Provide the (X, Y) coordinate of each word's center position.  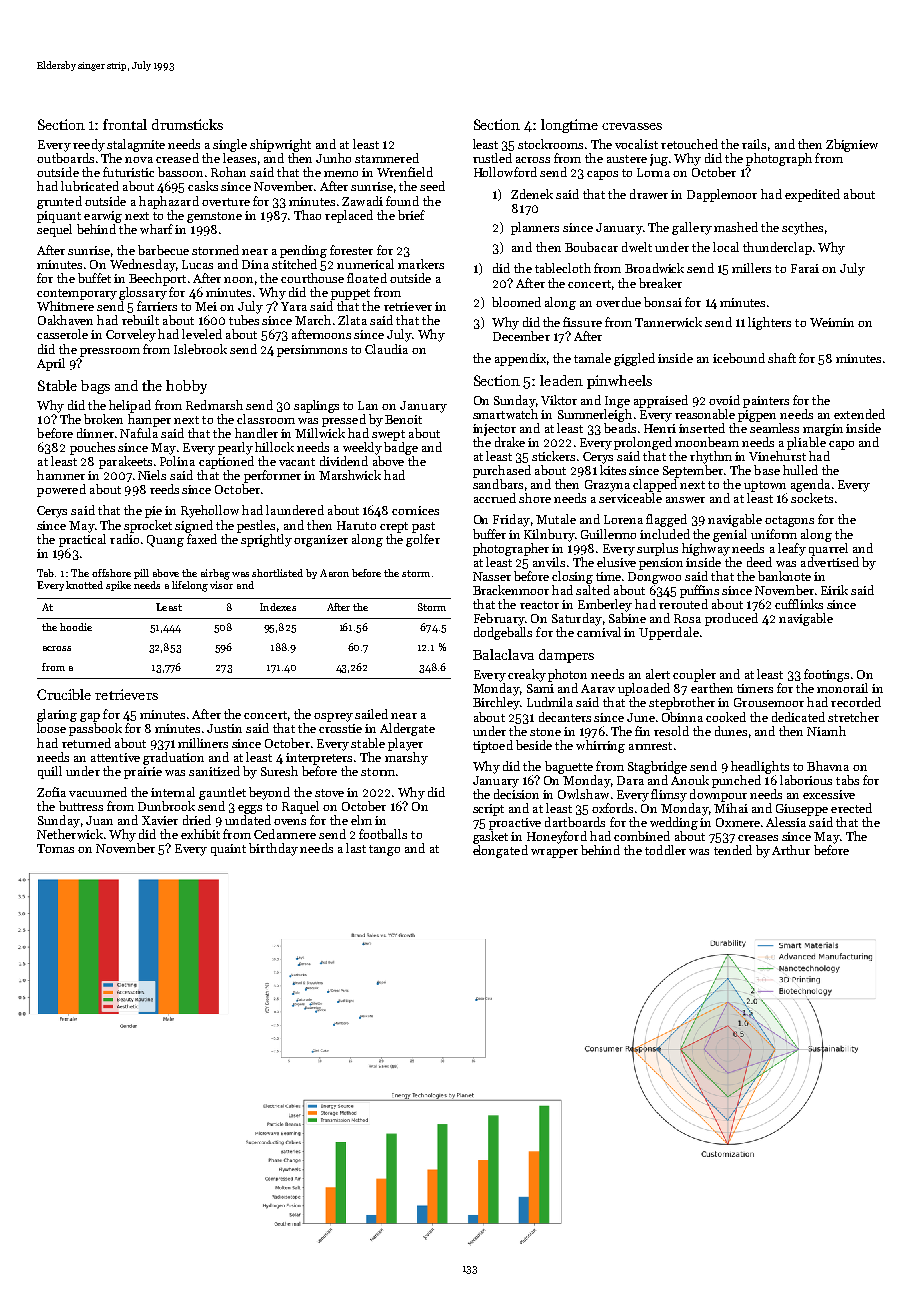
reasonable (705, 414)
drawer (649, 194)
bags (95, 387)
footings (826, 675)
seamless (774, 428)
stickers (553, 456)
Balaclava (503, 654)
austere (627, 159)
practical (82, 540)
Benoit (403, 419)
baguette (569, 767)
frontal (125, 124)
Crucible (64, 694)
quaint (228, 850)
